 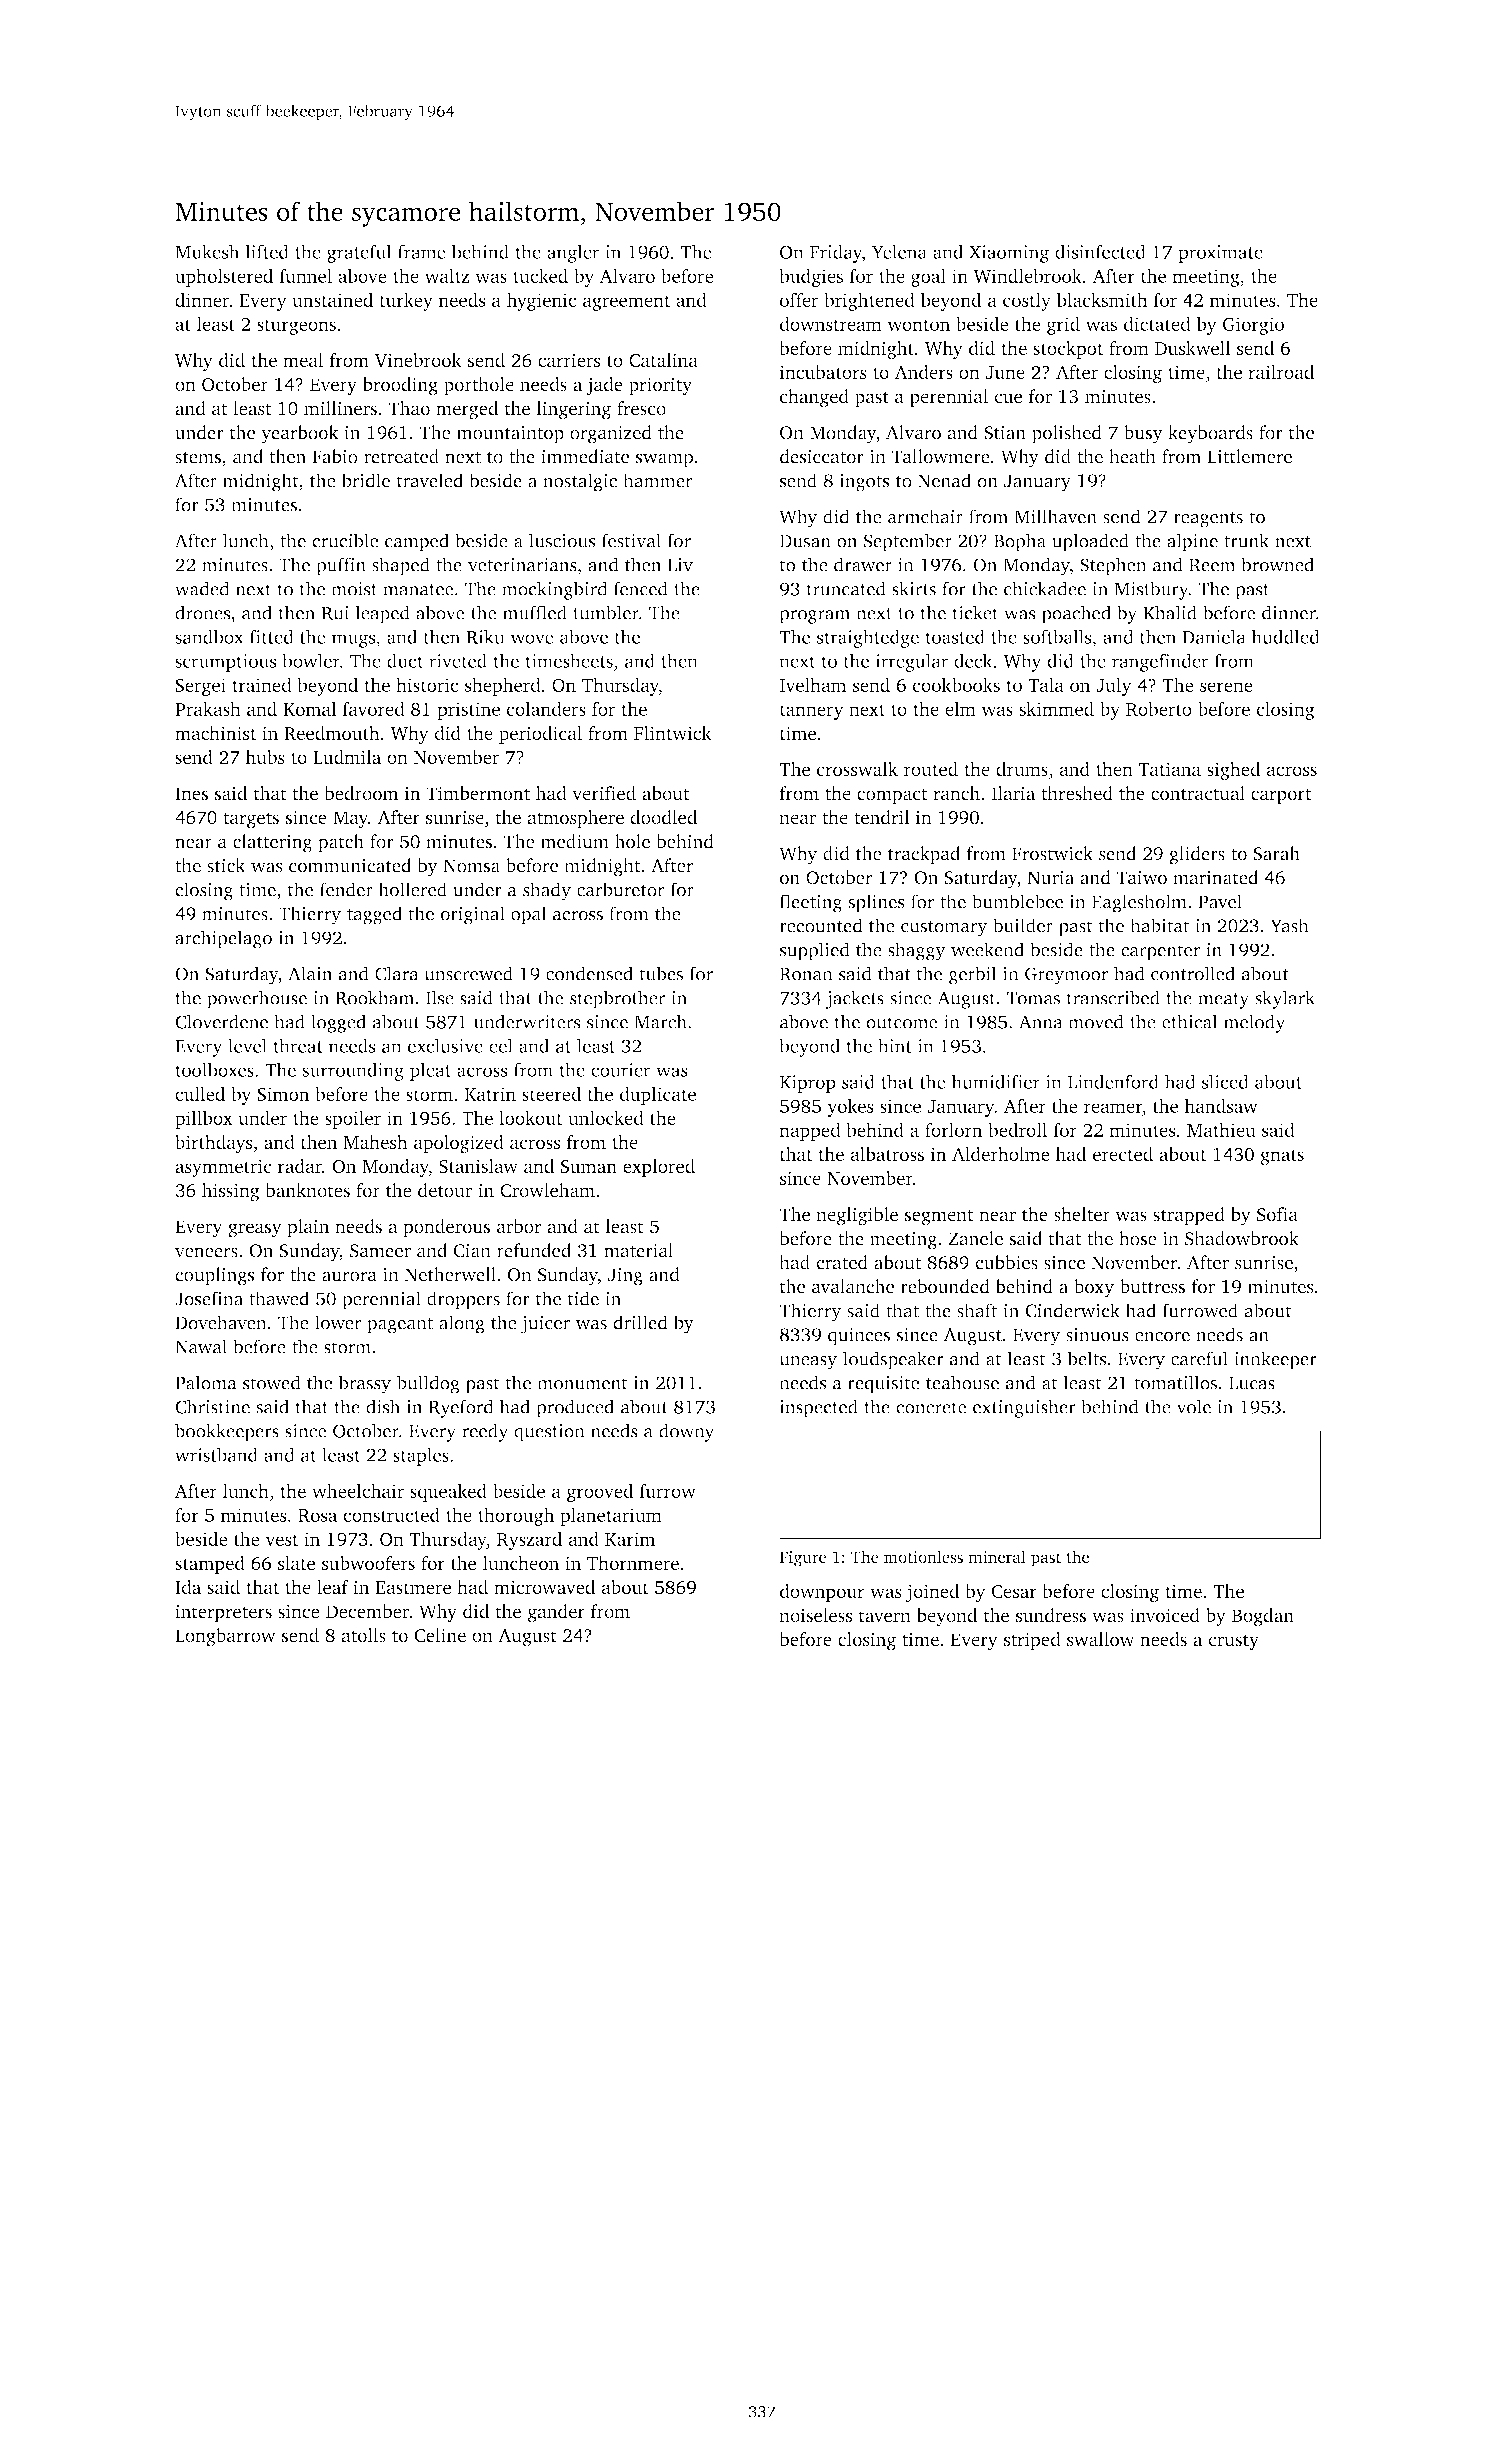 I want to click on vole, so click(x=1194, y=1406).
